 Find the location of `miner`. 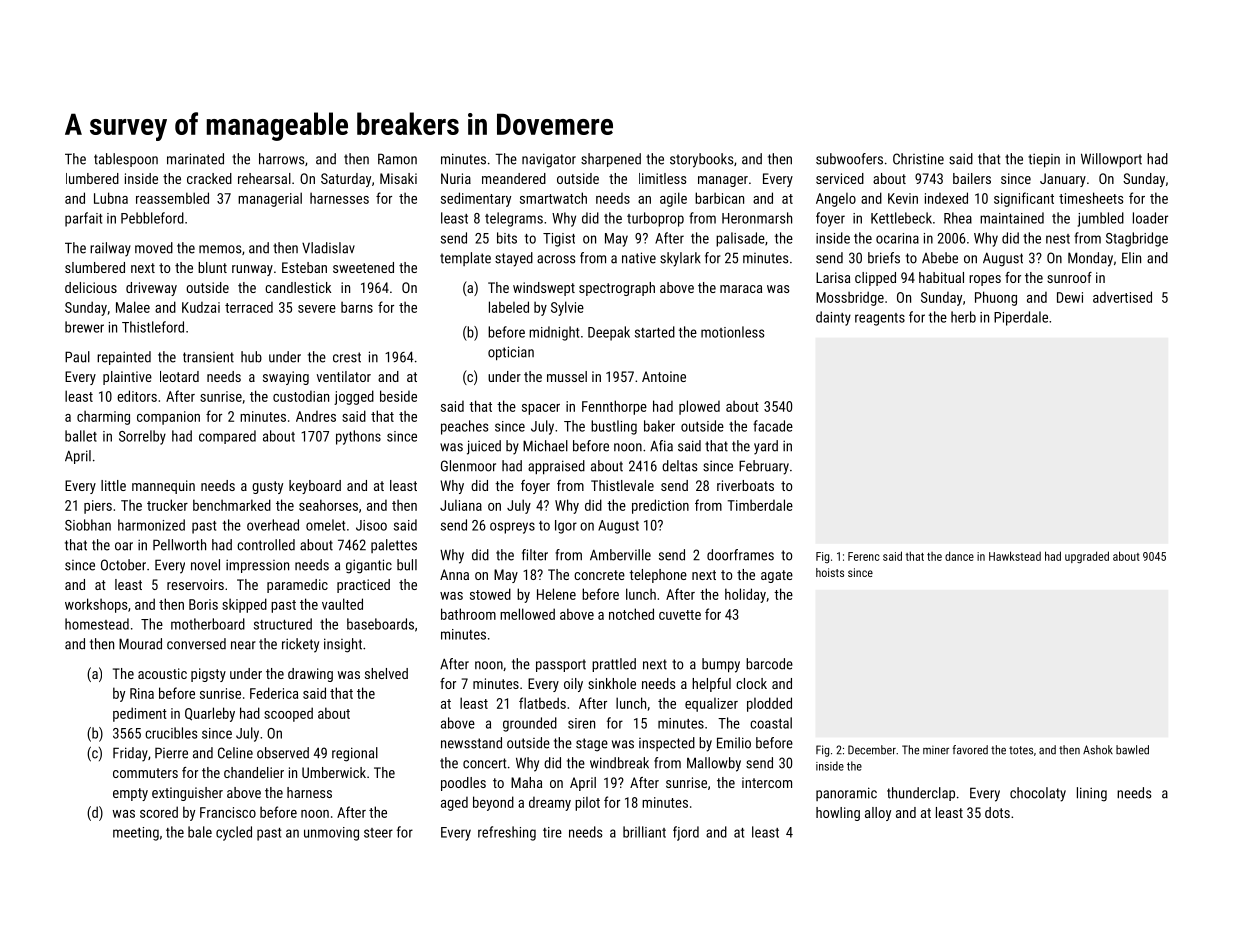

miner is located at coordinates (936, 750).
